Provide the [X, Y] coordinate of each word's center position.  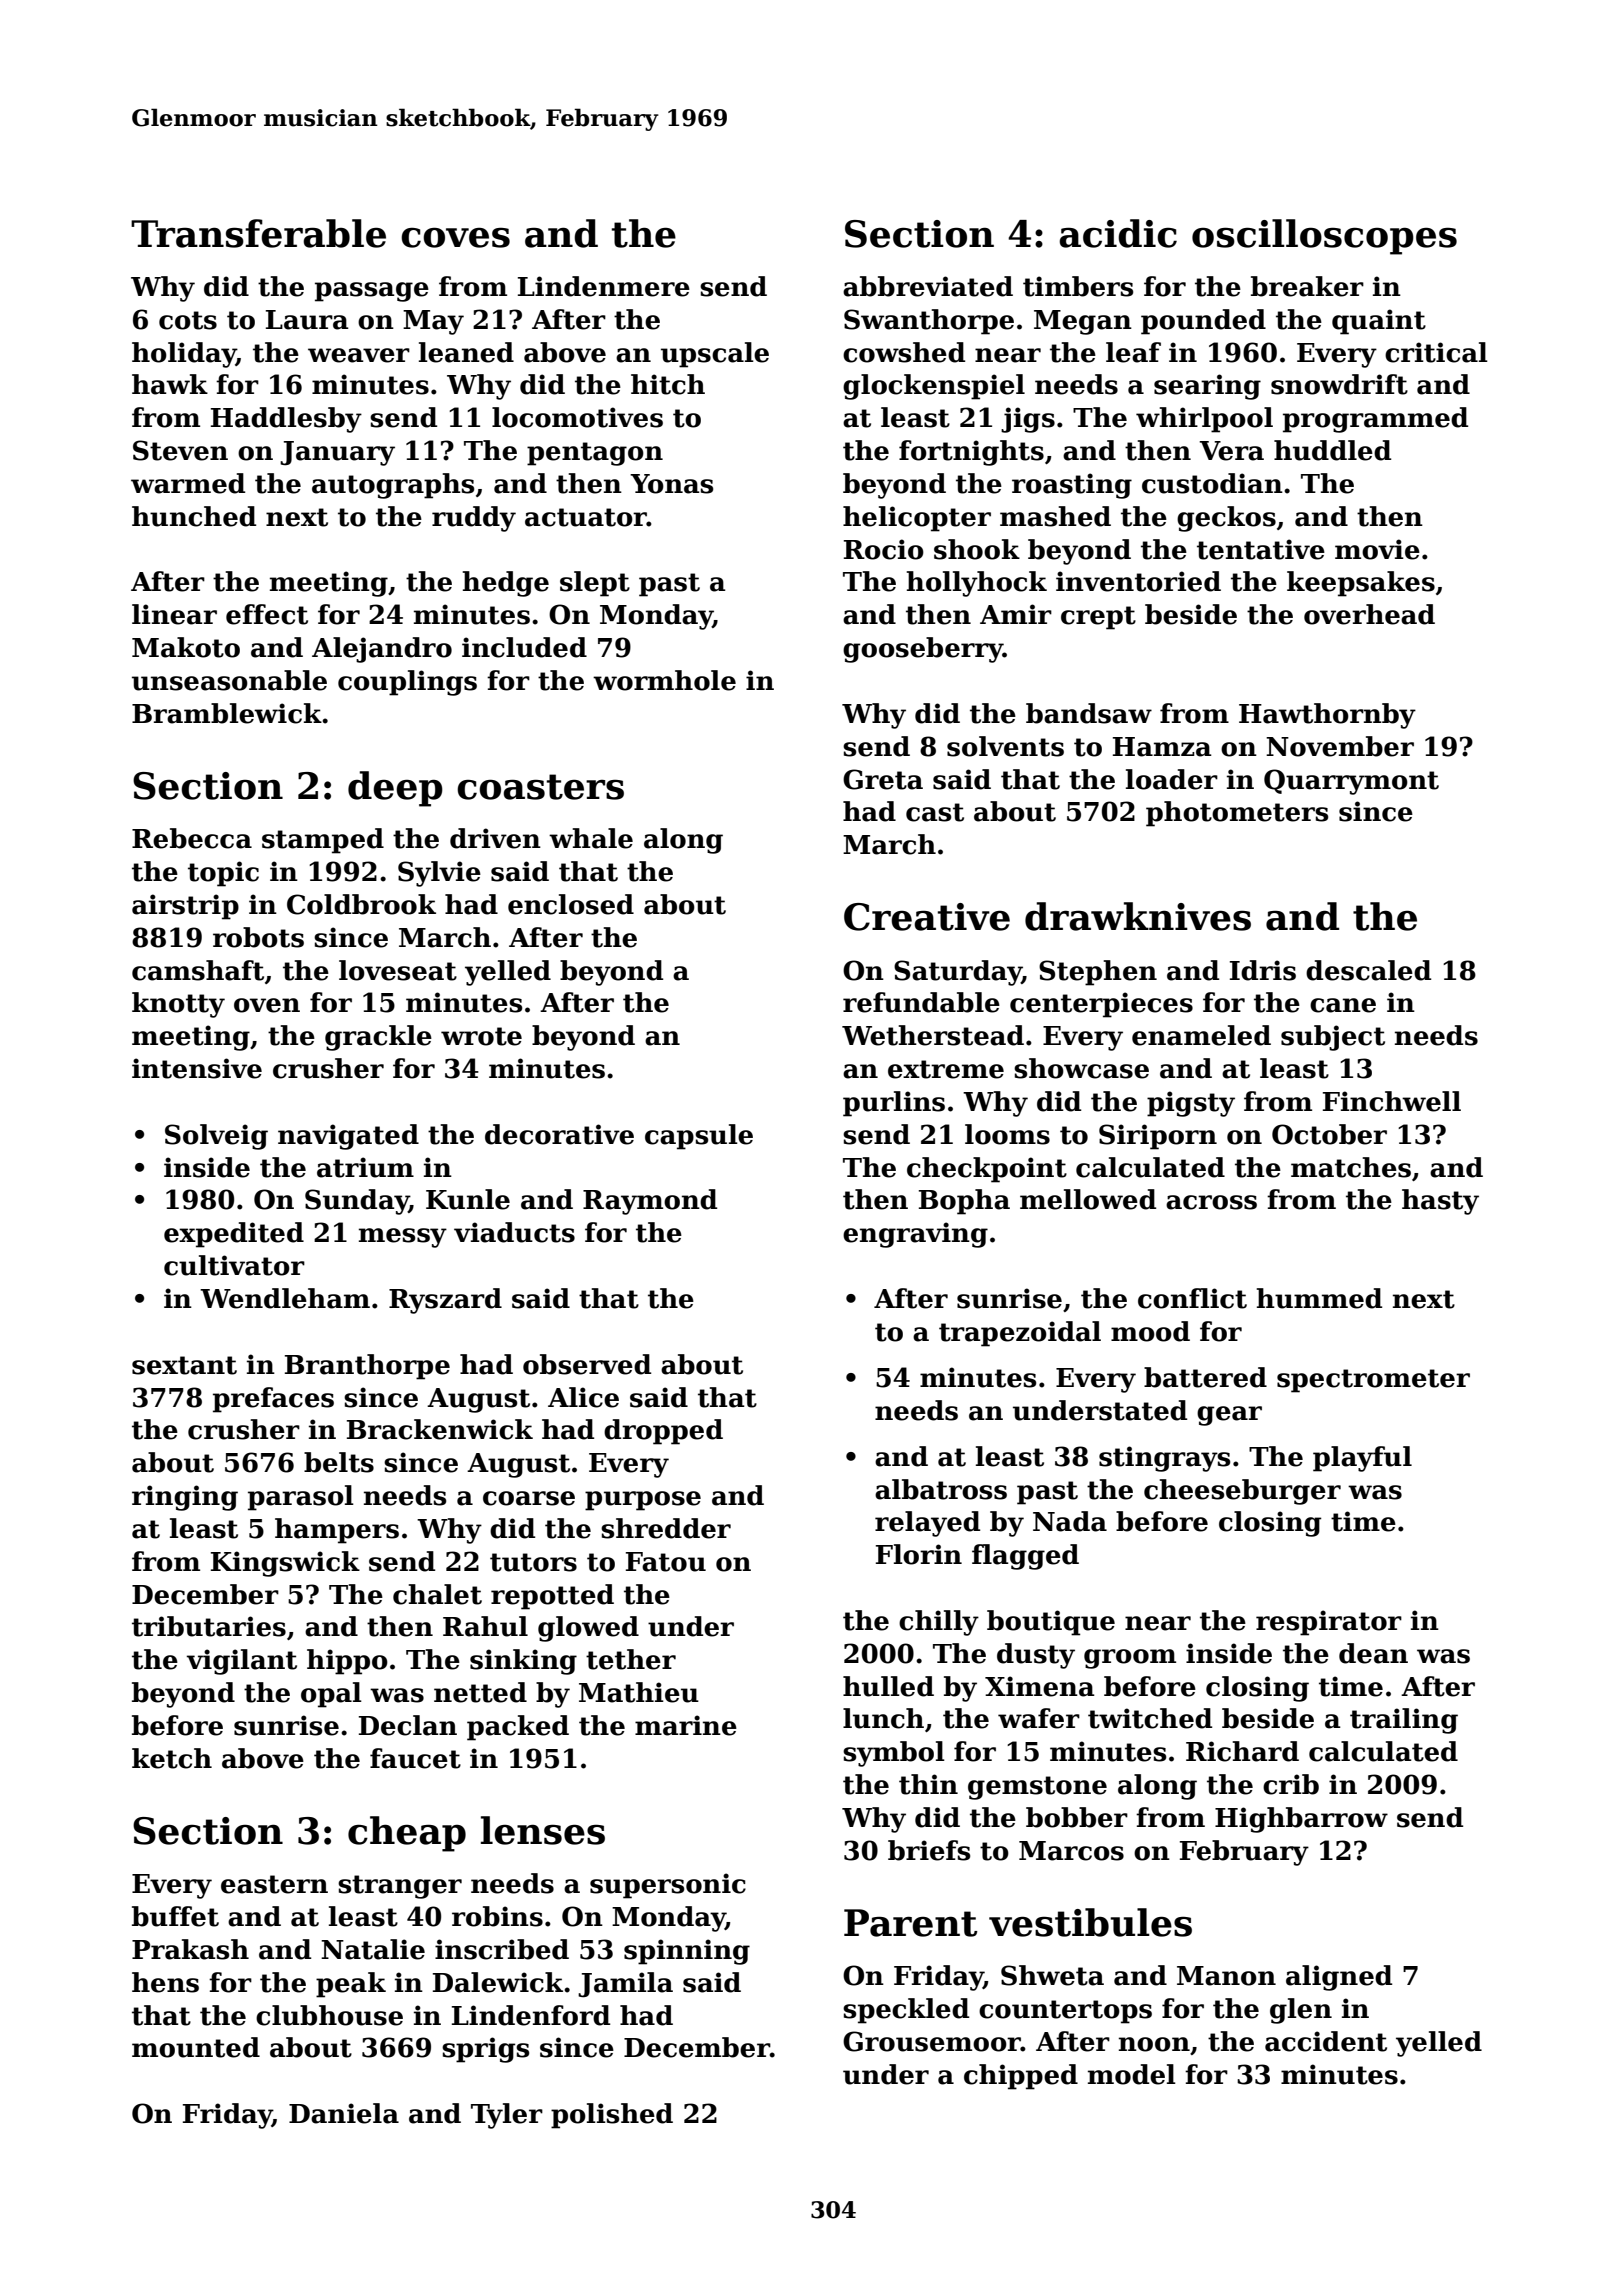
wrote [481, 1036]
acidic [1118, 233]
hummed [1319, 1298]
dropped [663, 1432]
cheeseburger [1242, 1492]
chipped [1021, 2077]
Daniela [344, 2113]
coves [455, 238]
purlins [894, 1104]
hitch [668, 384]
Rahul [485, 1626]
